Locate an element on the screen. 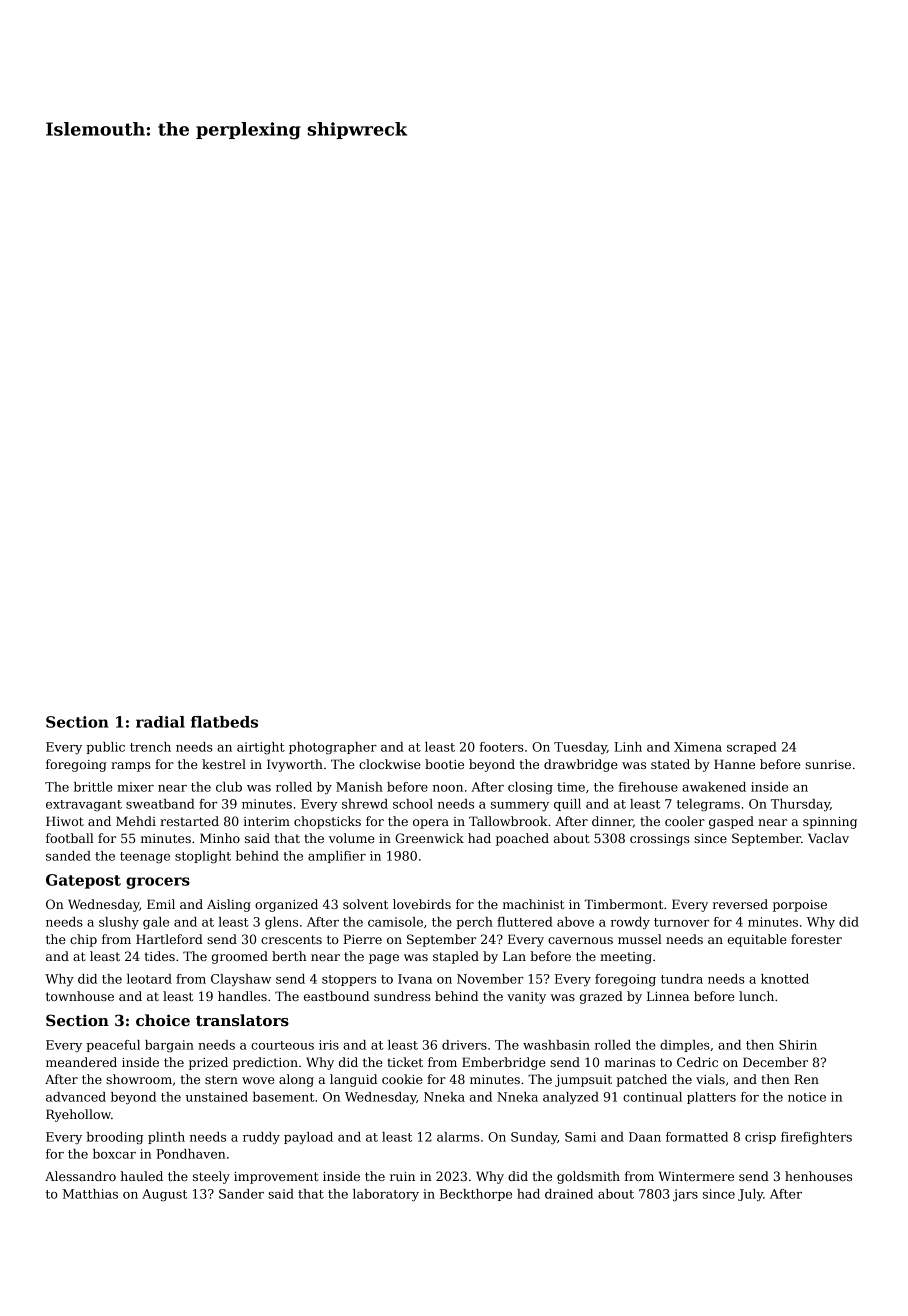 This screenshot has width=908, height=1316. tundra is located at coordinates (682, 979).
